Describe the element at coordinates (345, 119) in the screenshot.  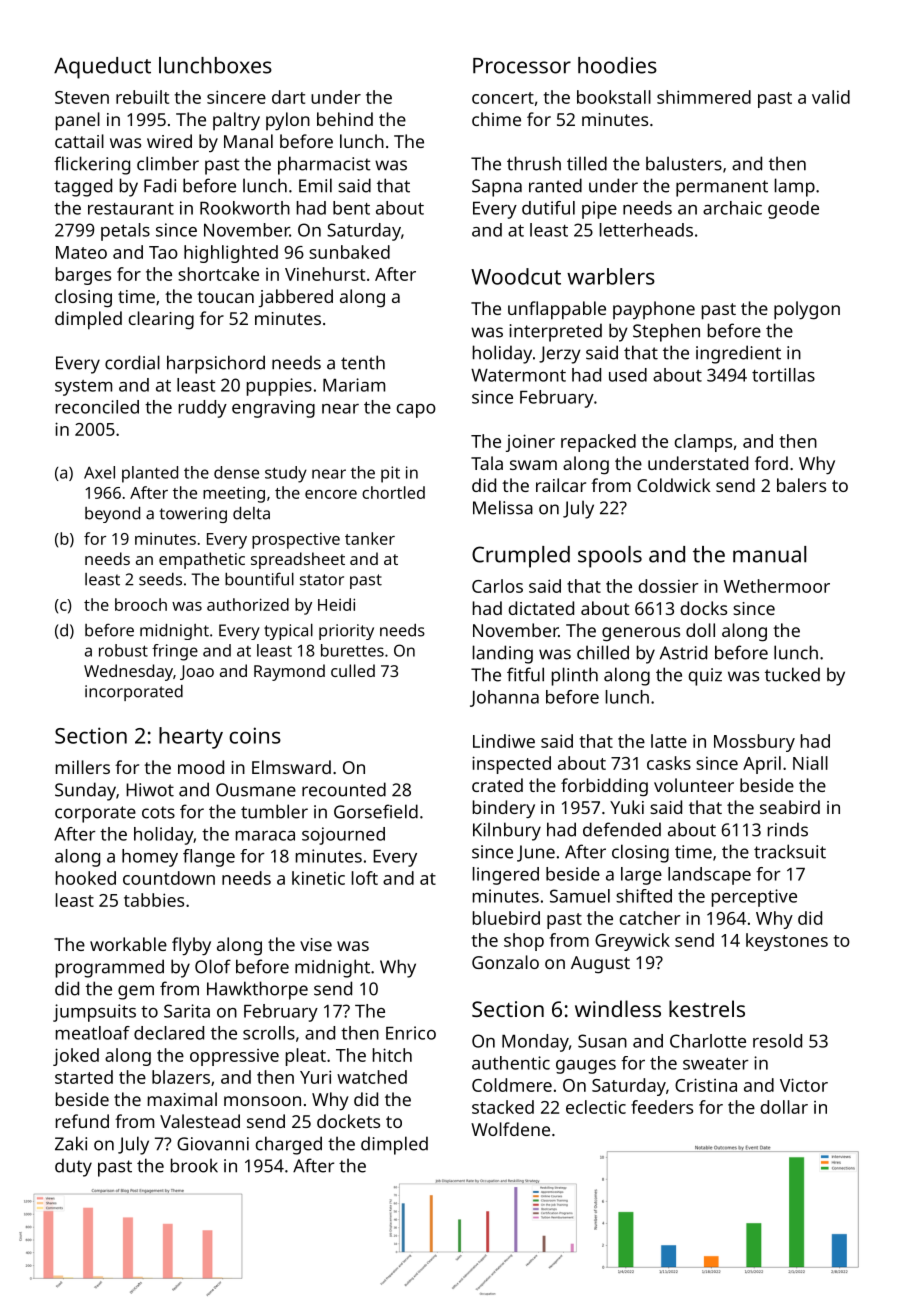
I see `behind` at that location.
